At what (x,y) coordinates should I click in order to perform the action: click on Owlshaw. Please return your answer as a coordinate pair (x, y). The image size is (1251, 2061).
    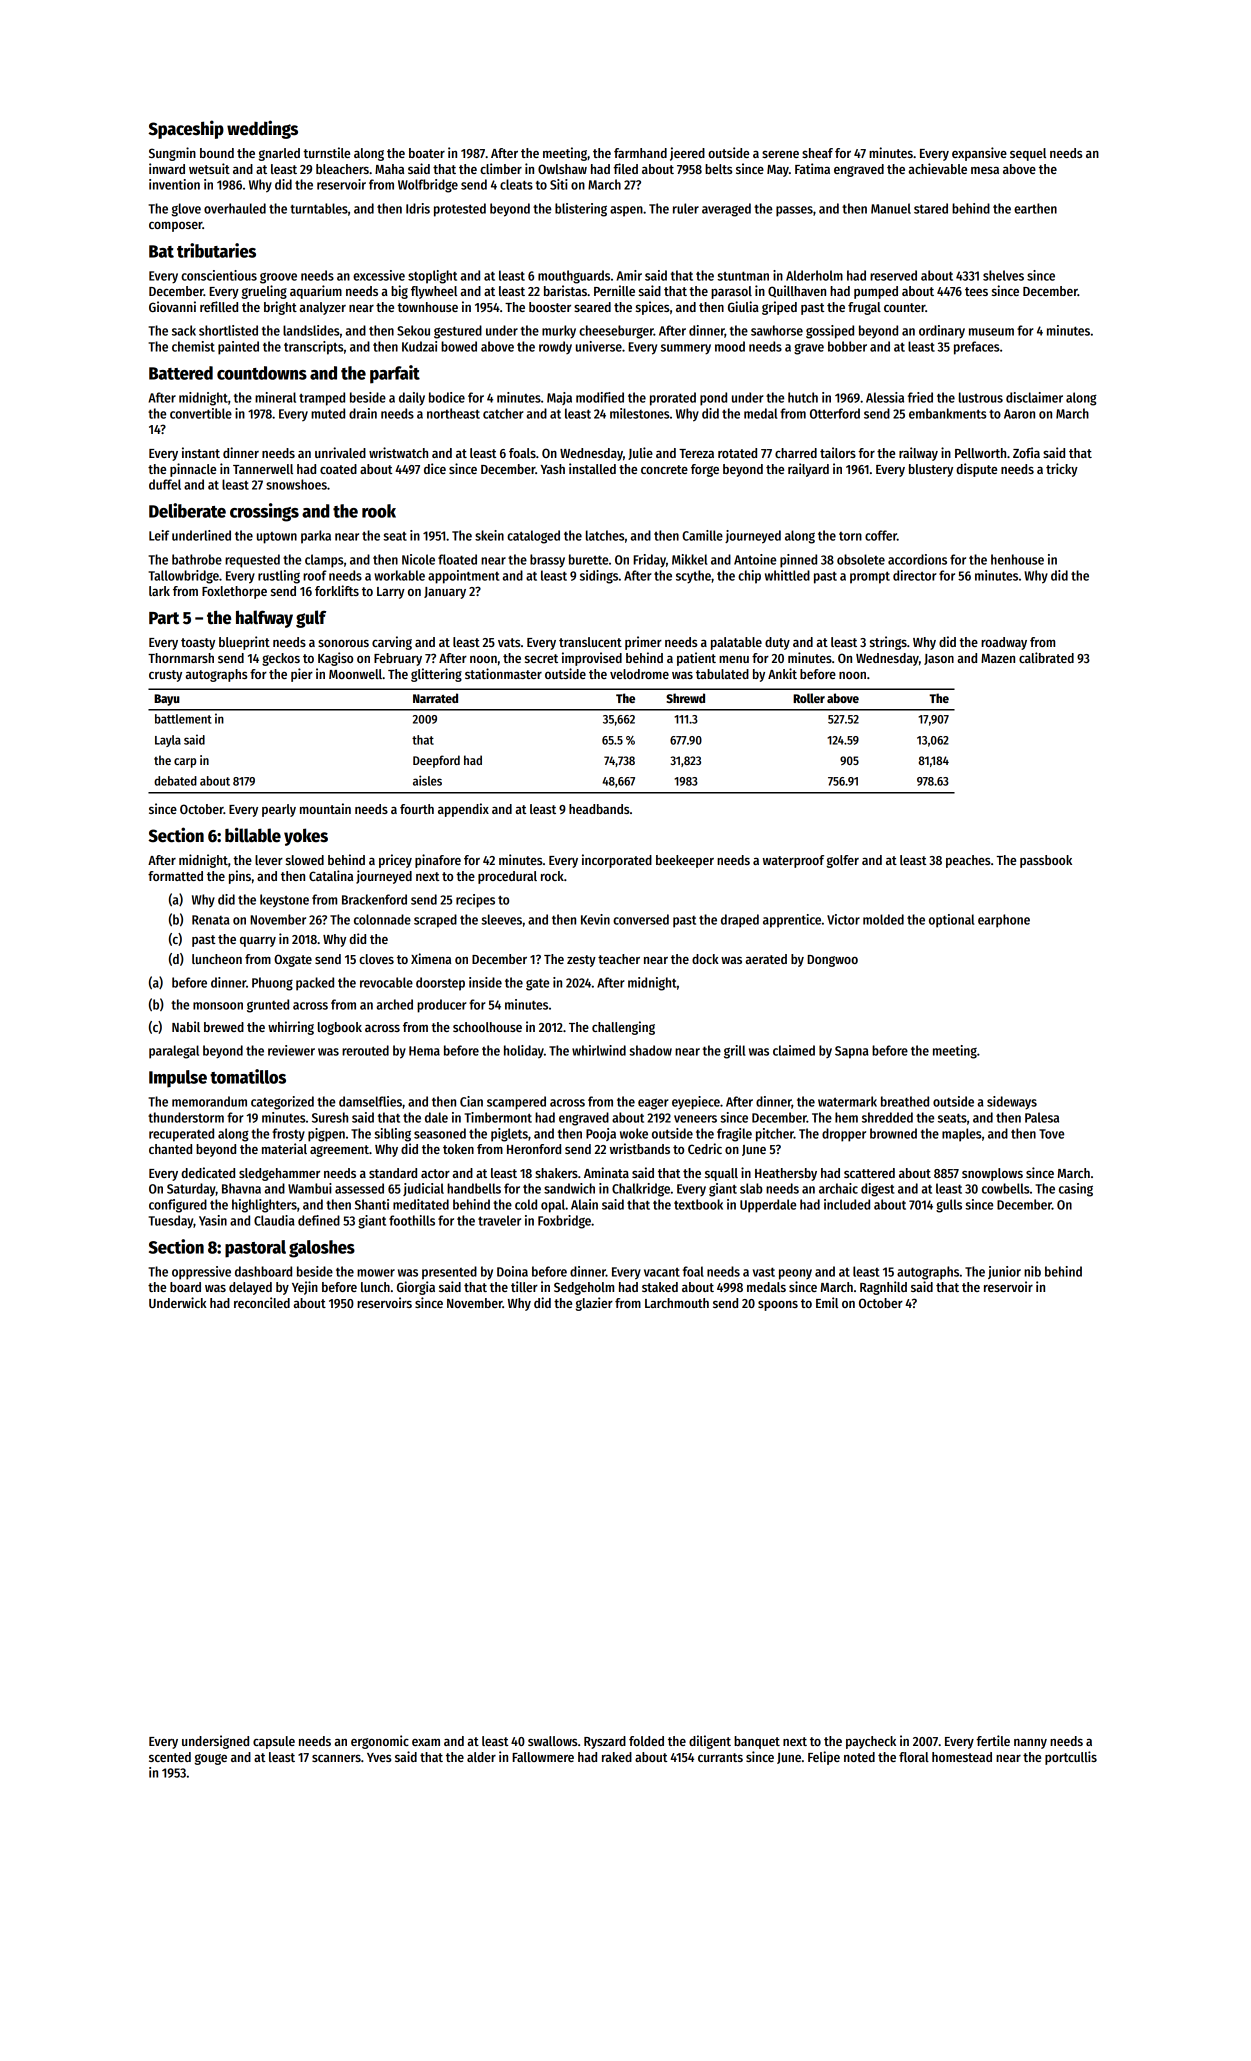
    Looking at the image, I should click on (562, 169).
